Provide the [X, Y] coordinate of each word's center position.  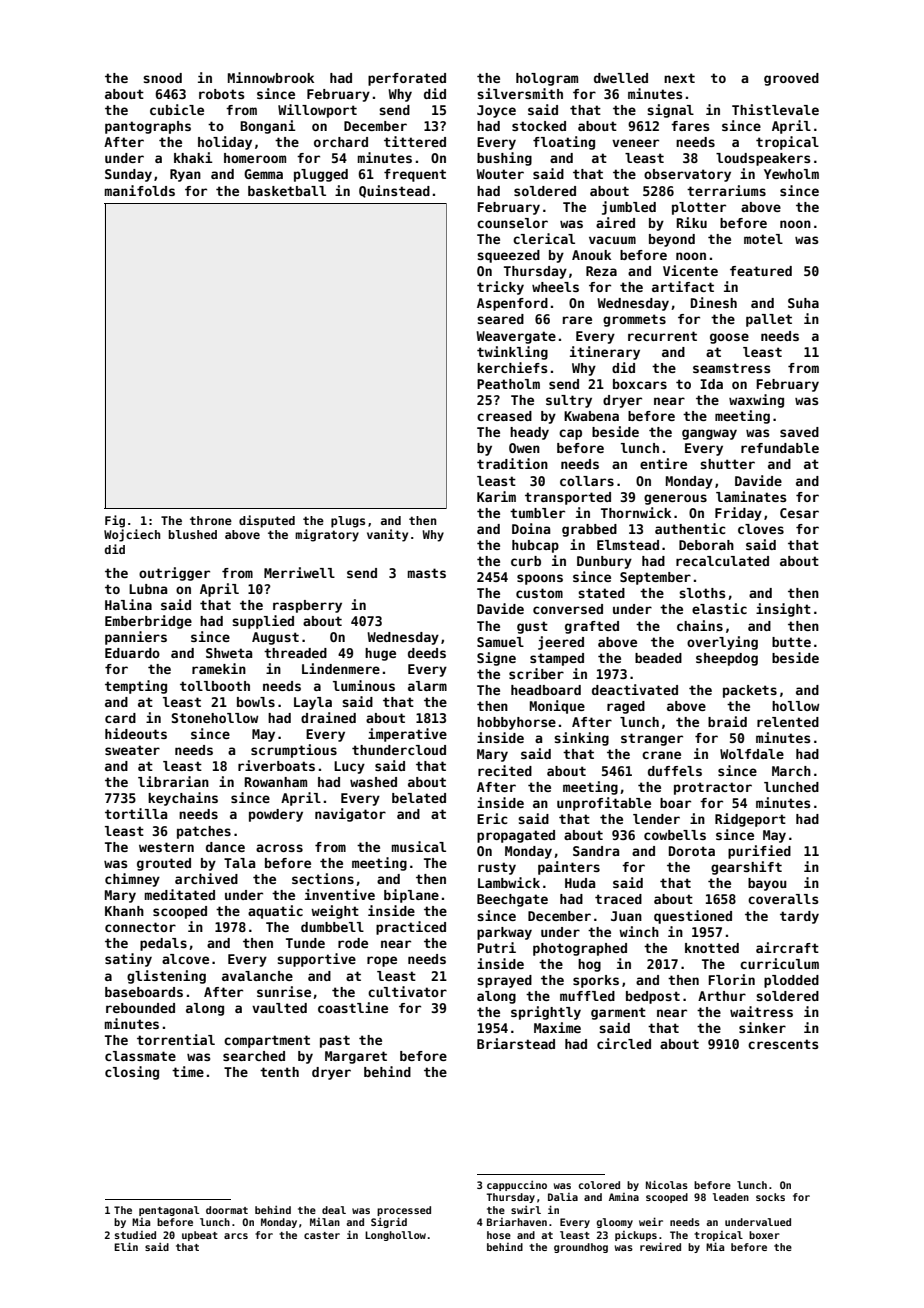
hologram [547, 79]
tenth [279, 1072]
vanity [387, 535]
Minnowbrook [271, 77]
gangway [709, 434]
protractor [713, 788]
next [679, 78]
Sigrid [389, 1222]
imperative [407, 735]
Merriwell [299, 572]
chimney [132, 880]
